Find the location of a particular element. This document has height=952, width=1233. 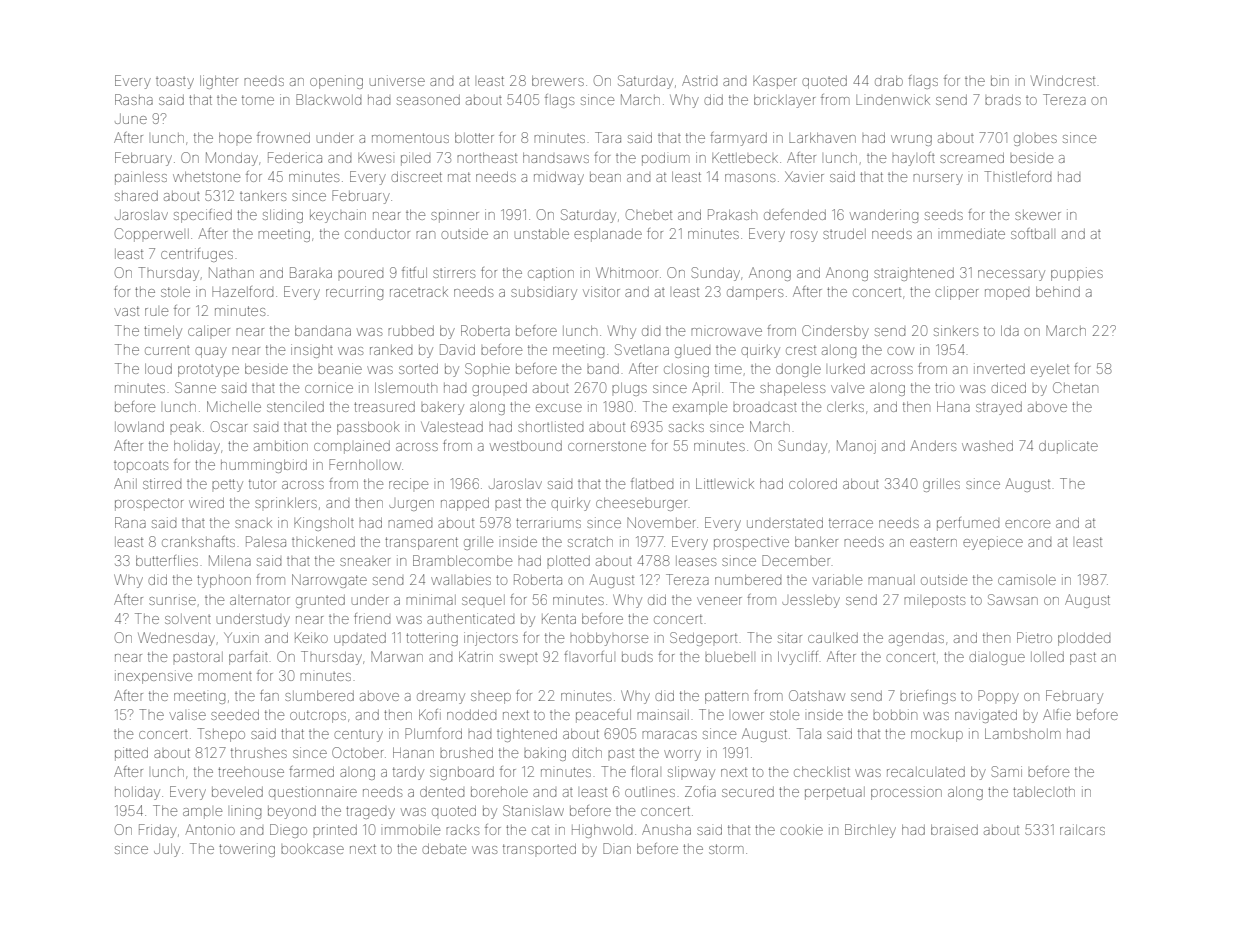

brads is located at coordinates (1003, 100).
